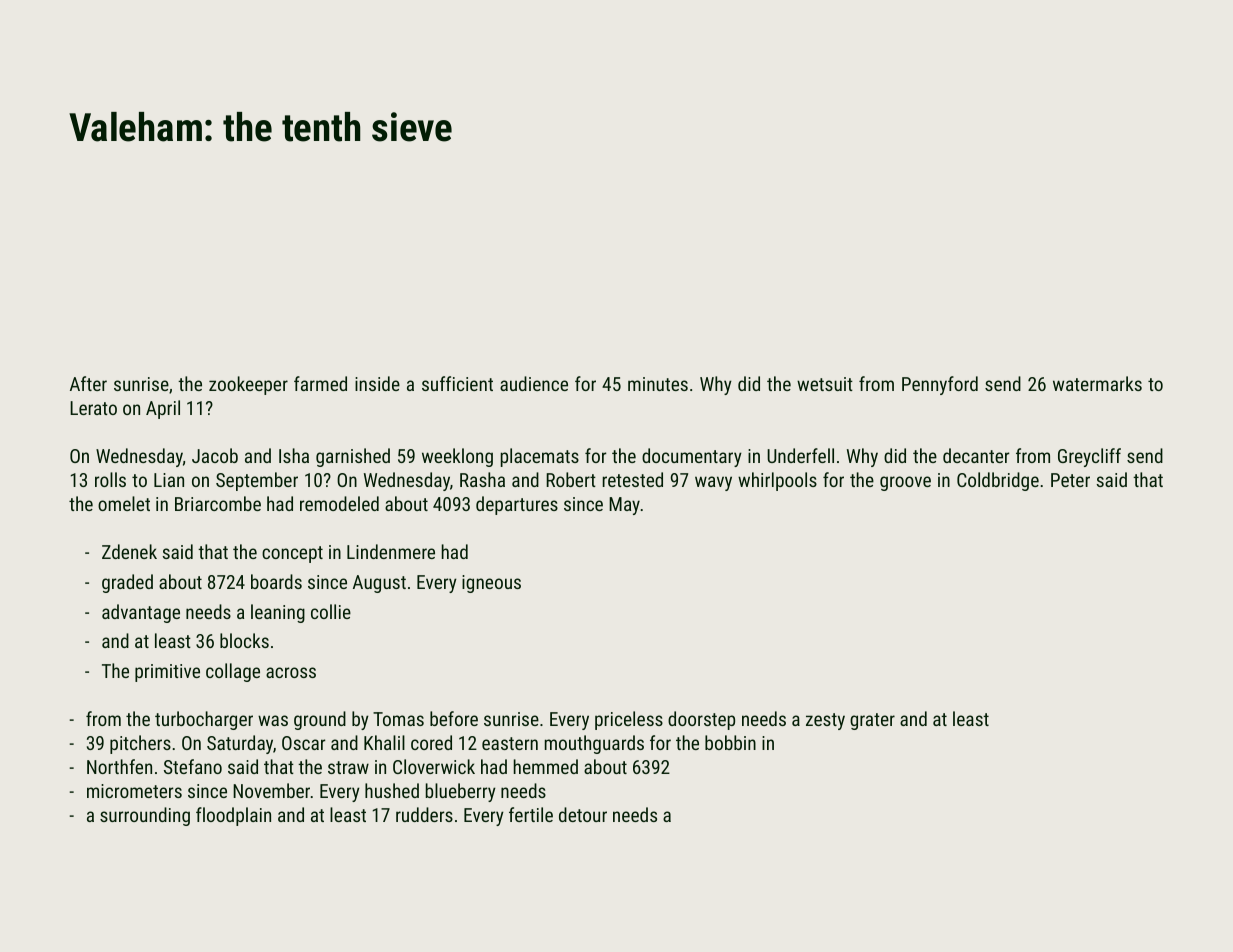  Describe the element at coordinates (193, 766) in the screenshot. I see `Stefano` at that location.
